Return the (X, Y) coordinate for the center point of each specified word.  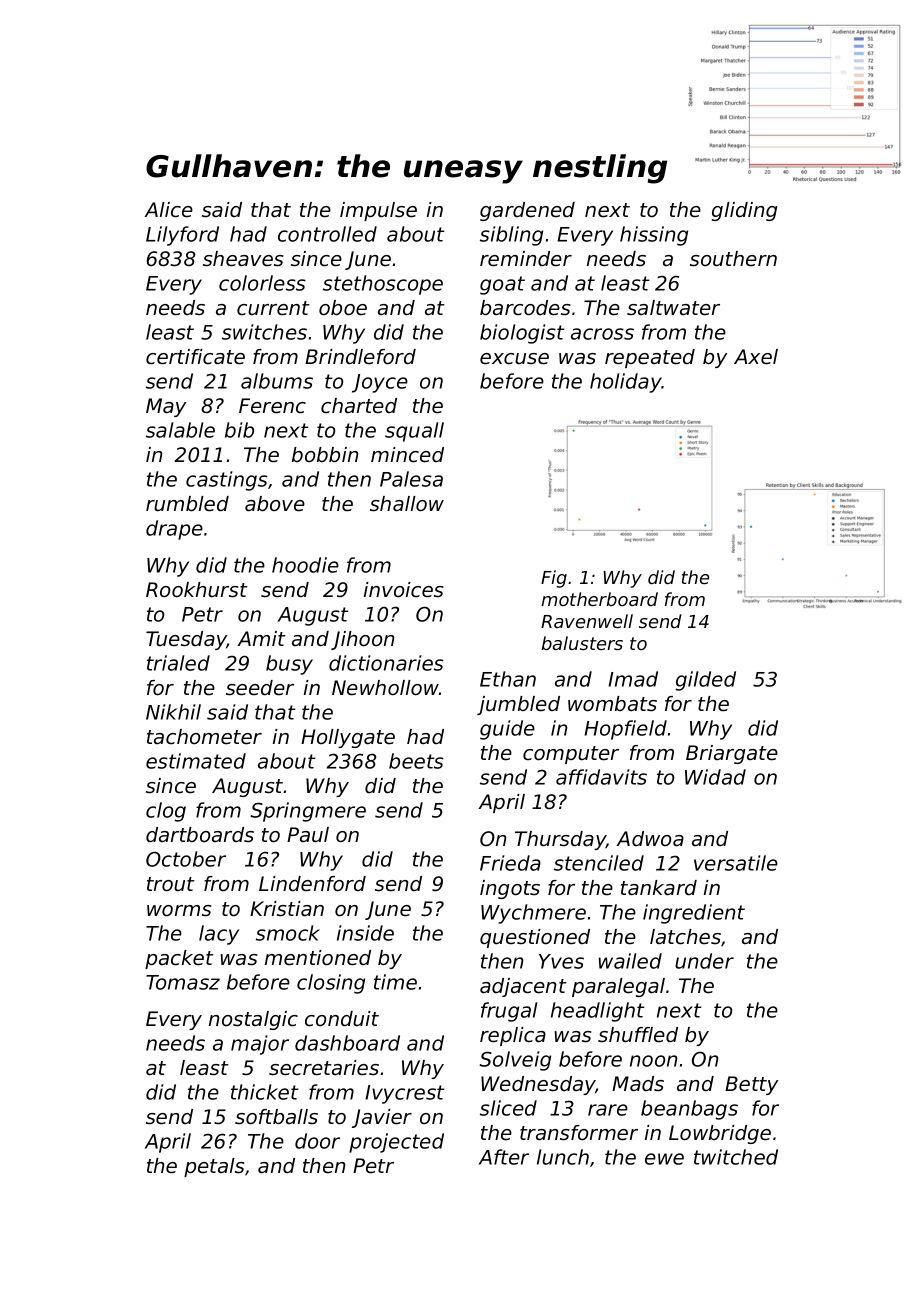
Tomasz (183, 982)
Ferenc (272, 406)
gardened (527, 211)
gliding (745, 211)
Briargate (732, 754)
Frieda (510, 863)
